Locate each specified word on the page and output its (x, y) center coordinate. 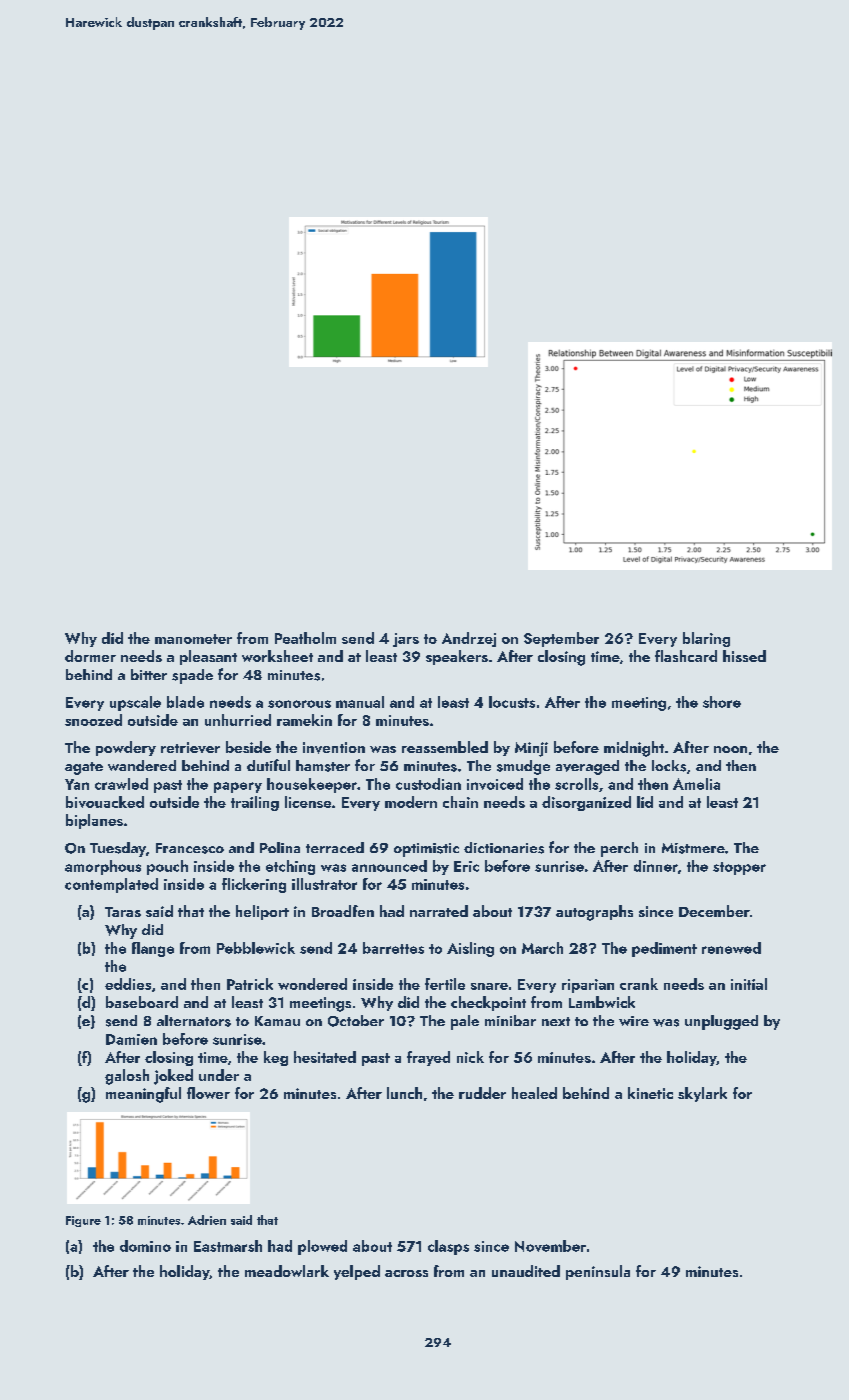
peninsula (598, 1272)
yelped (357, 1272)
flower (208, 1093)
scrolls (576, 784)
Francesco (190, 848)
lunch (404, 1093)
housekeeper (312, 785)
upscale (135, 703)
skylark (702, 1094)
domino (145, 1246)
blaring (706, 639)
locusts (512, 702)
